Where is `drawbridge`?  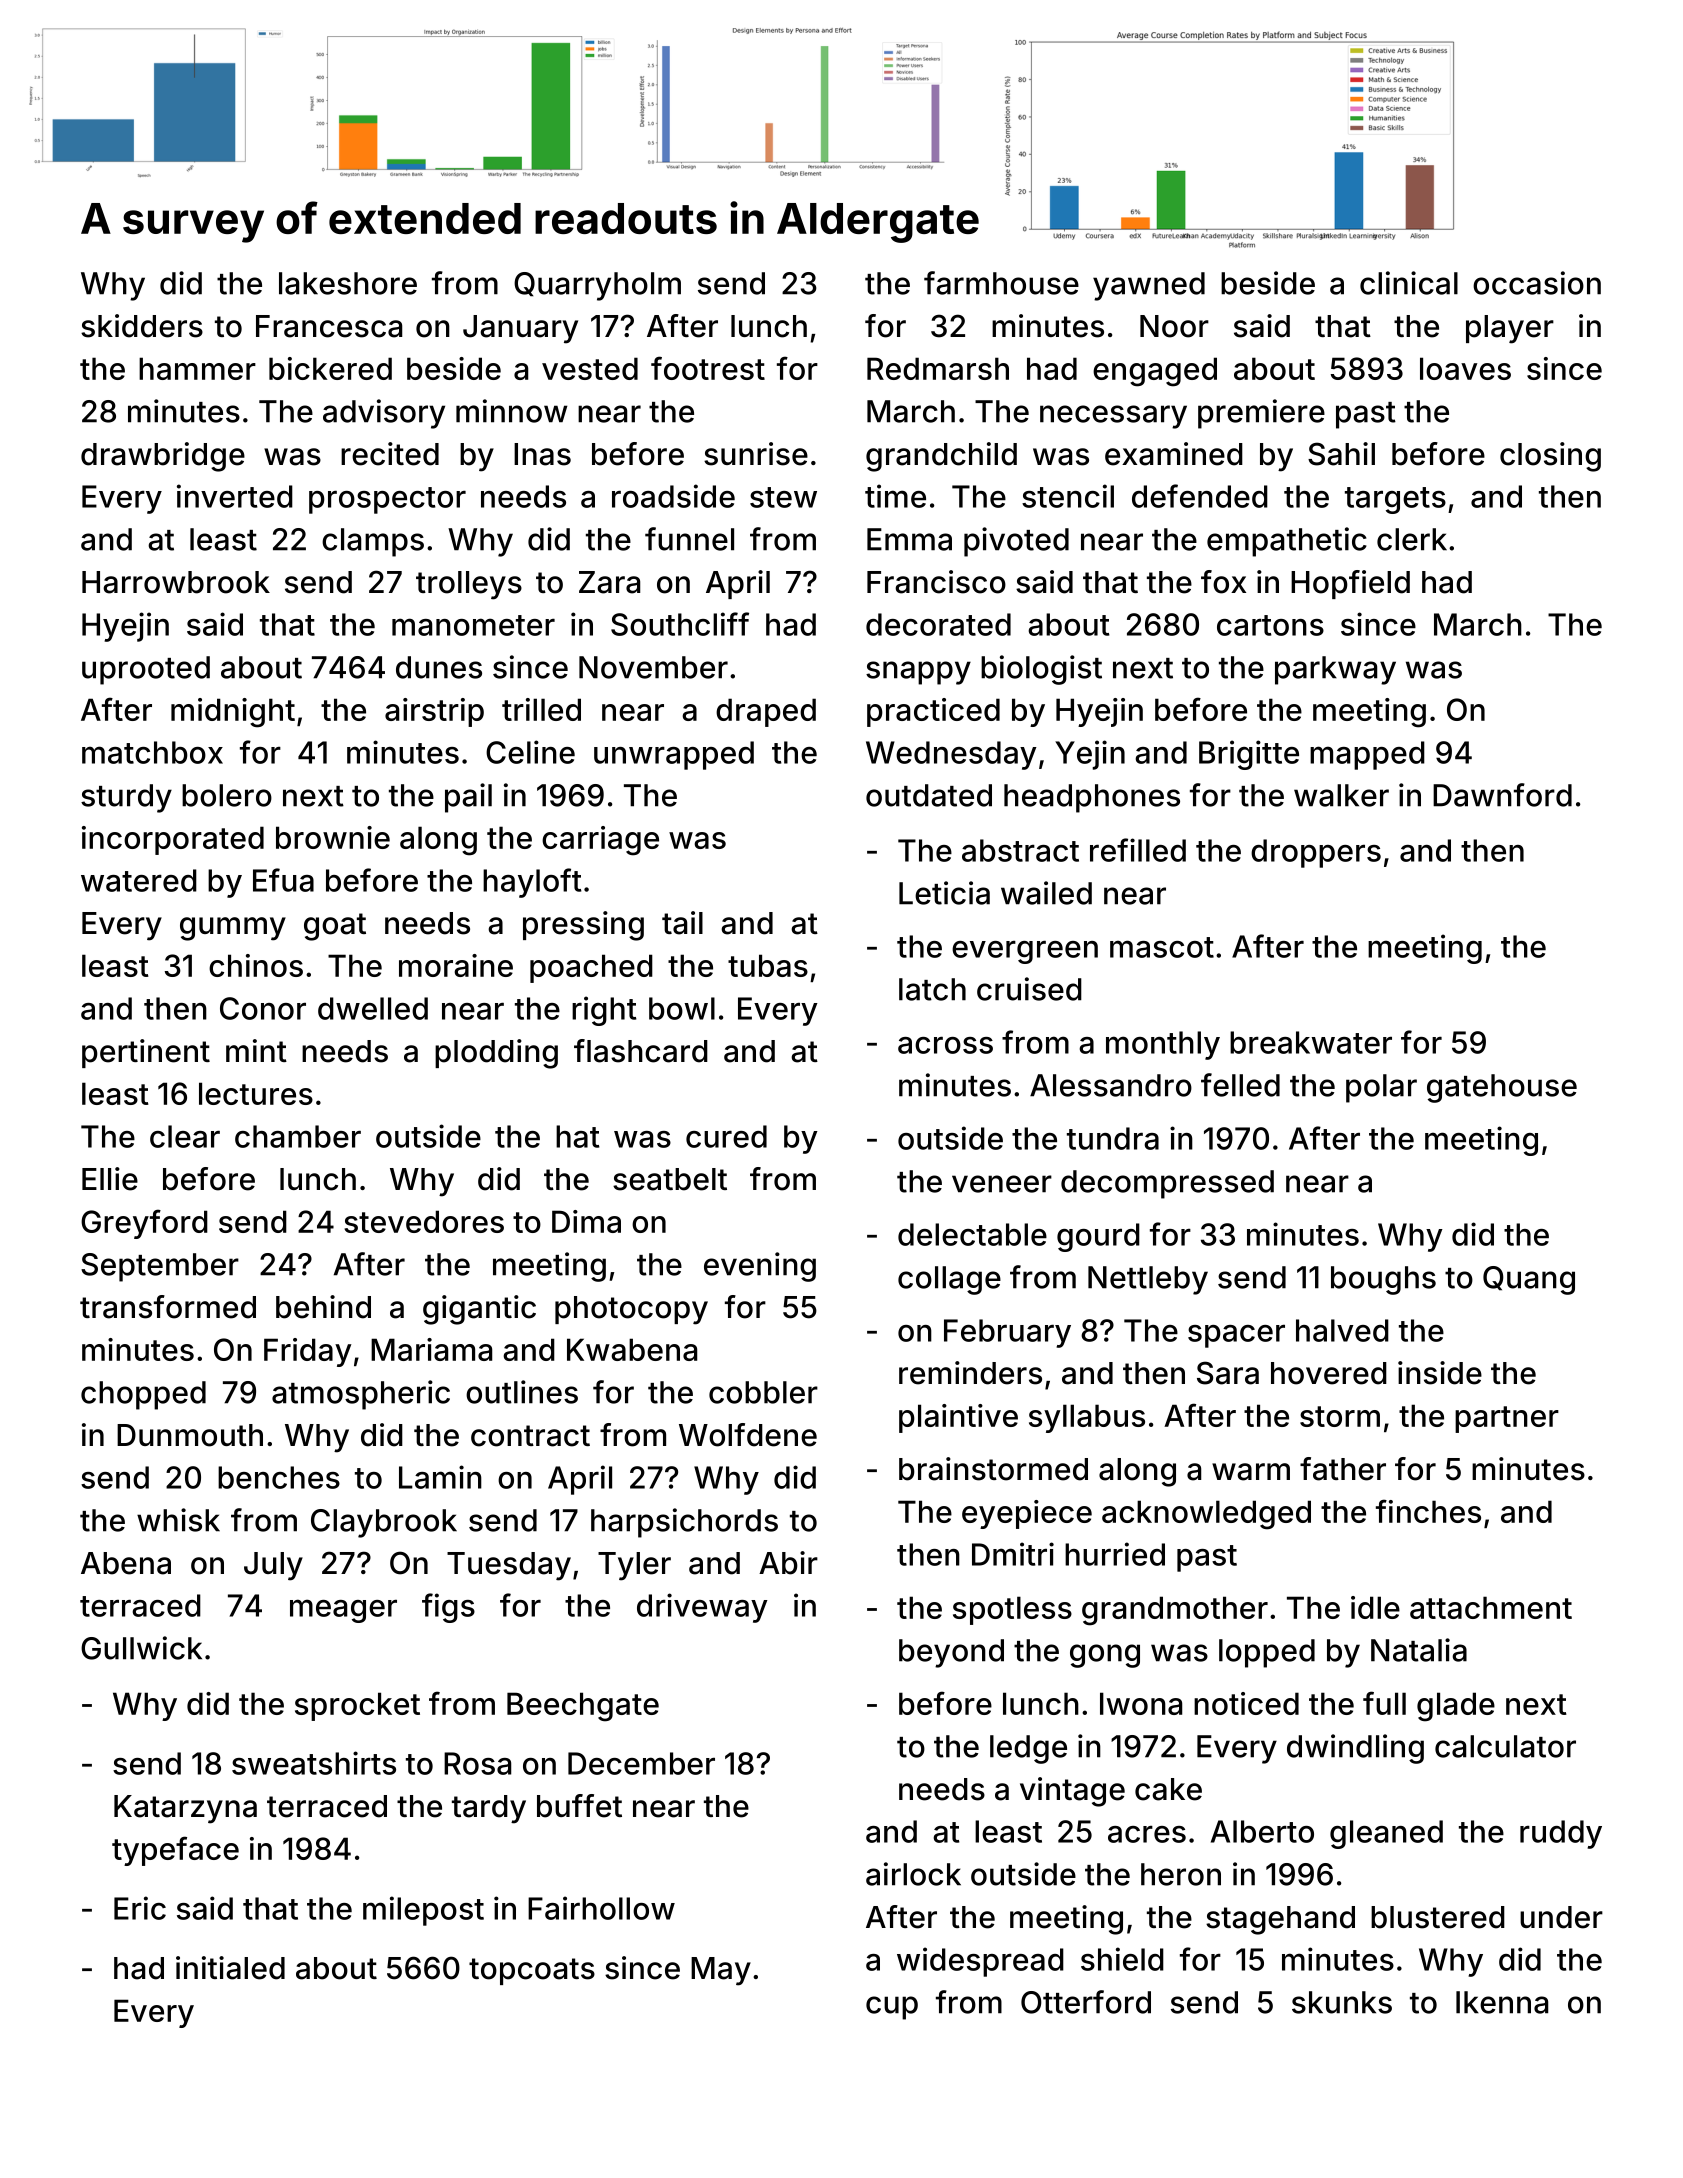
drawbridge is located at coordinates (163, 457).
